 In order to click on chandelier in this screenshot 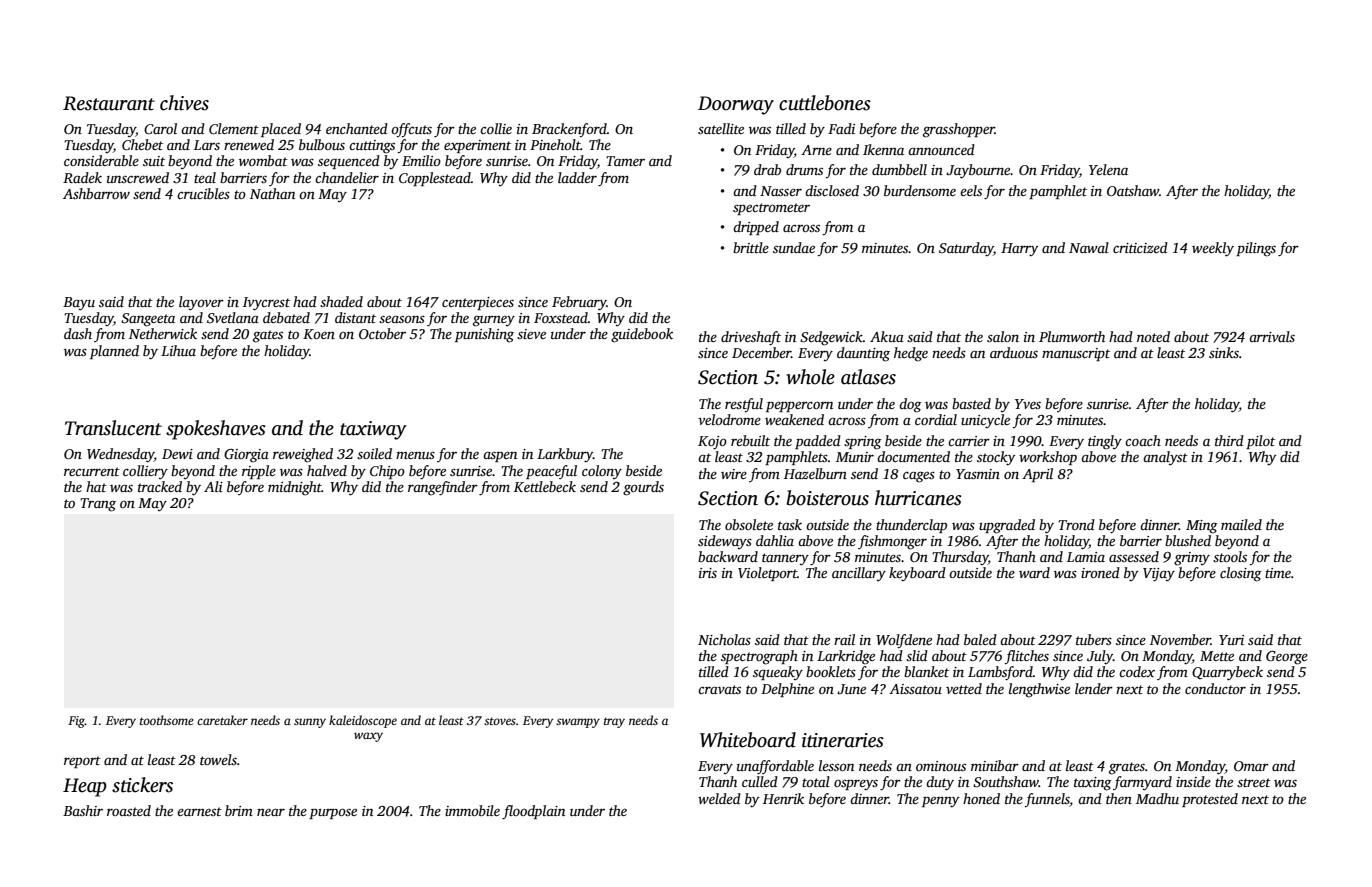, I will do `click(347, 177)`.
